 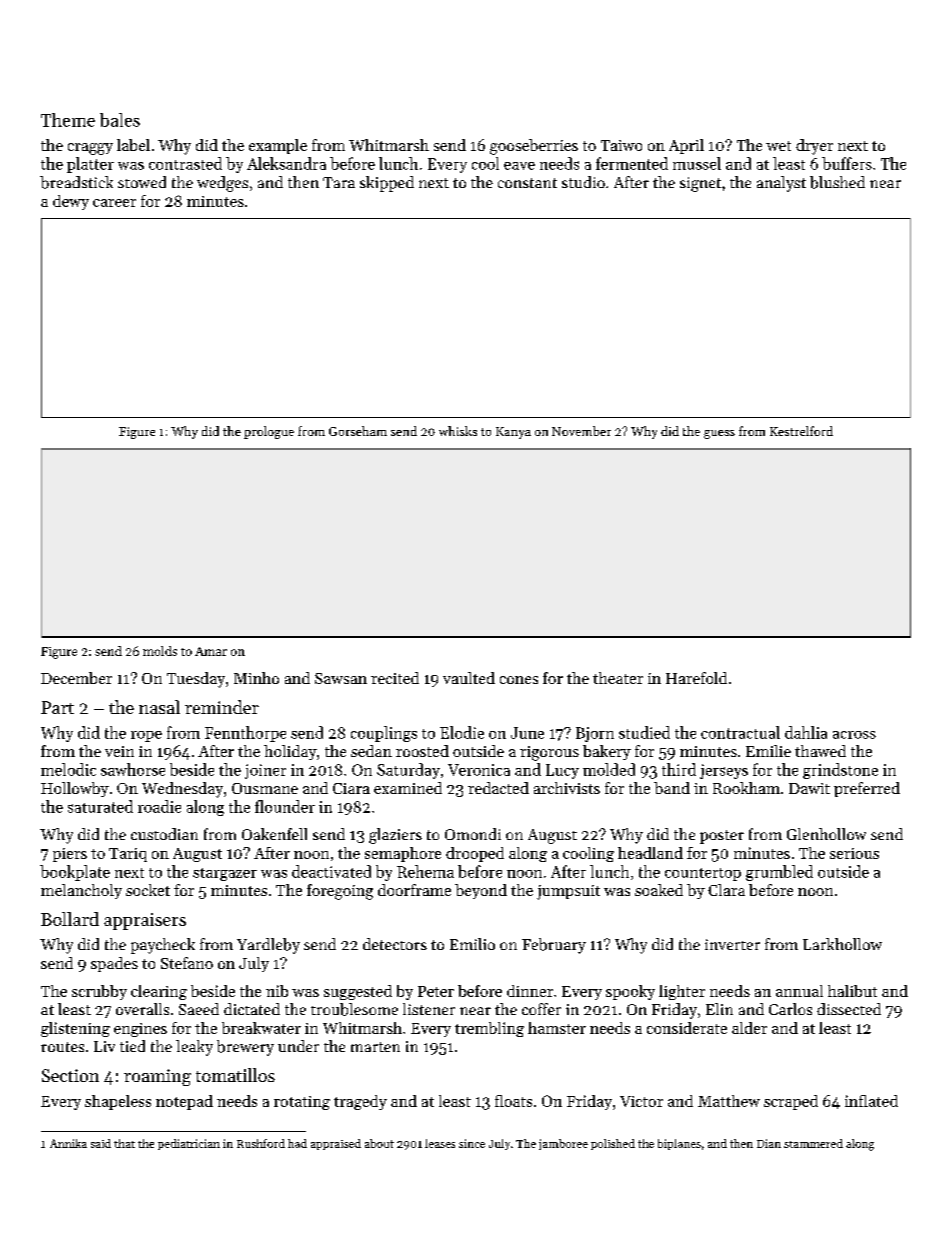 I want to click on across, so click(x=854, y=735).
